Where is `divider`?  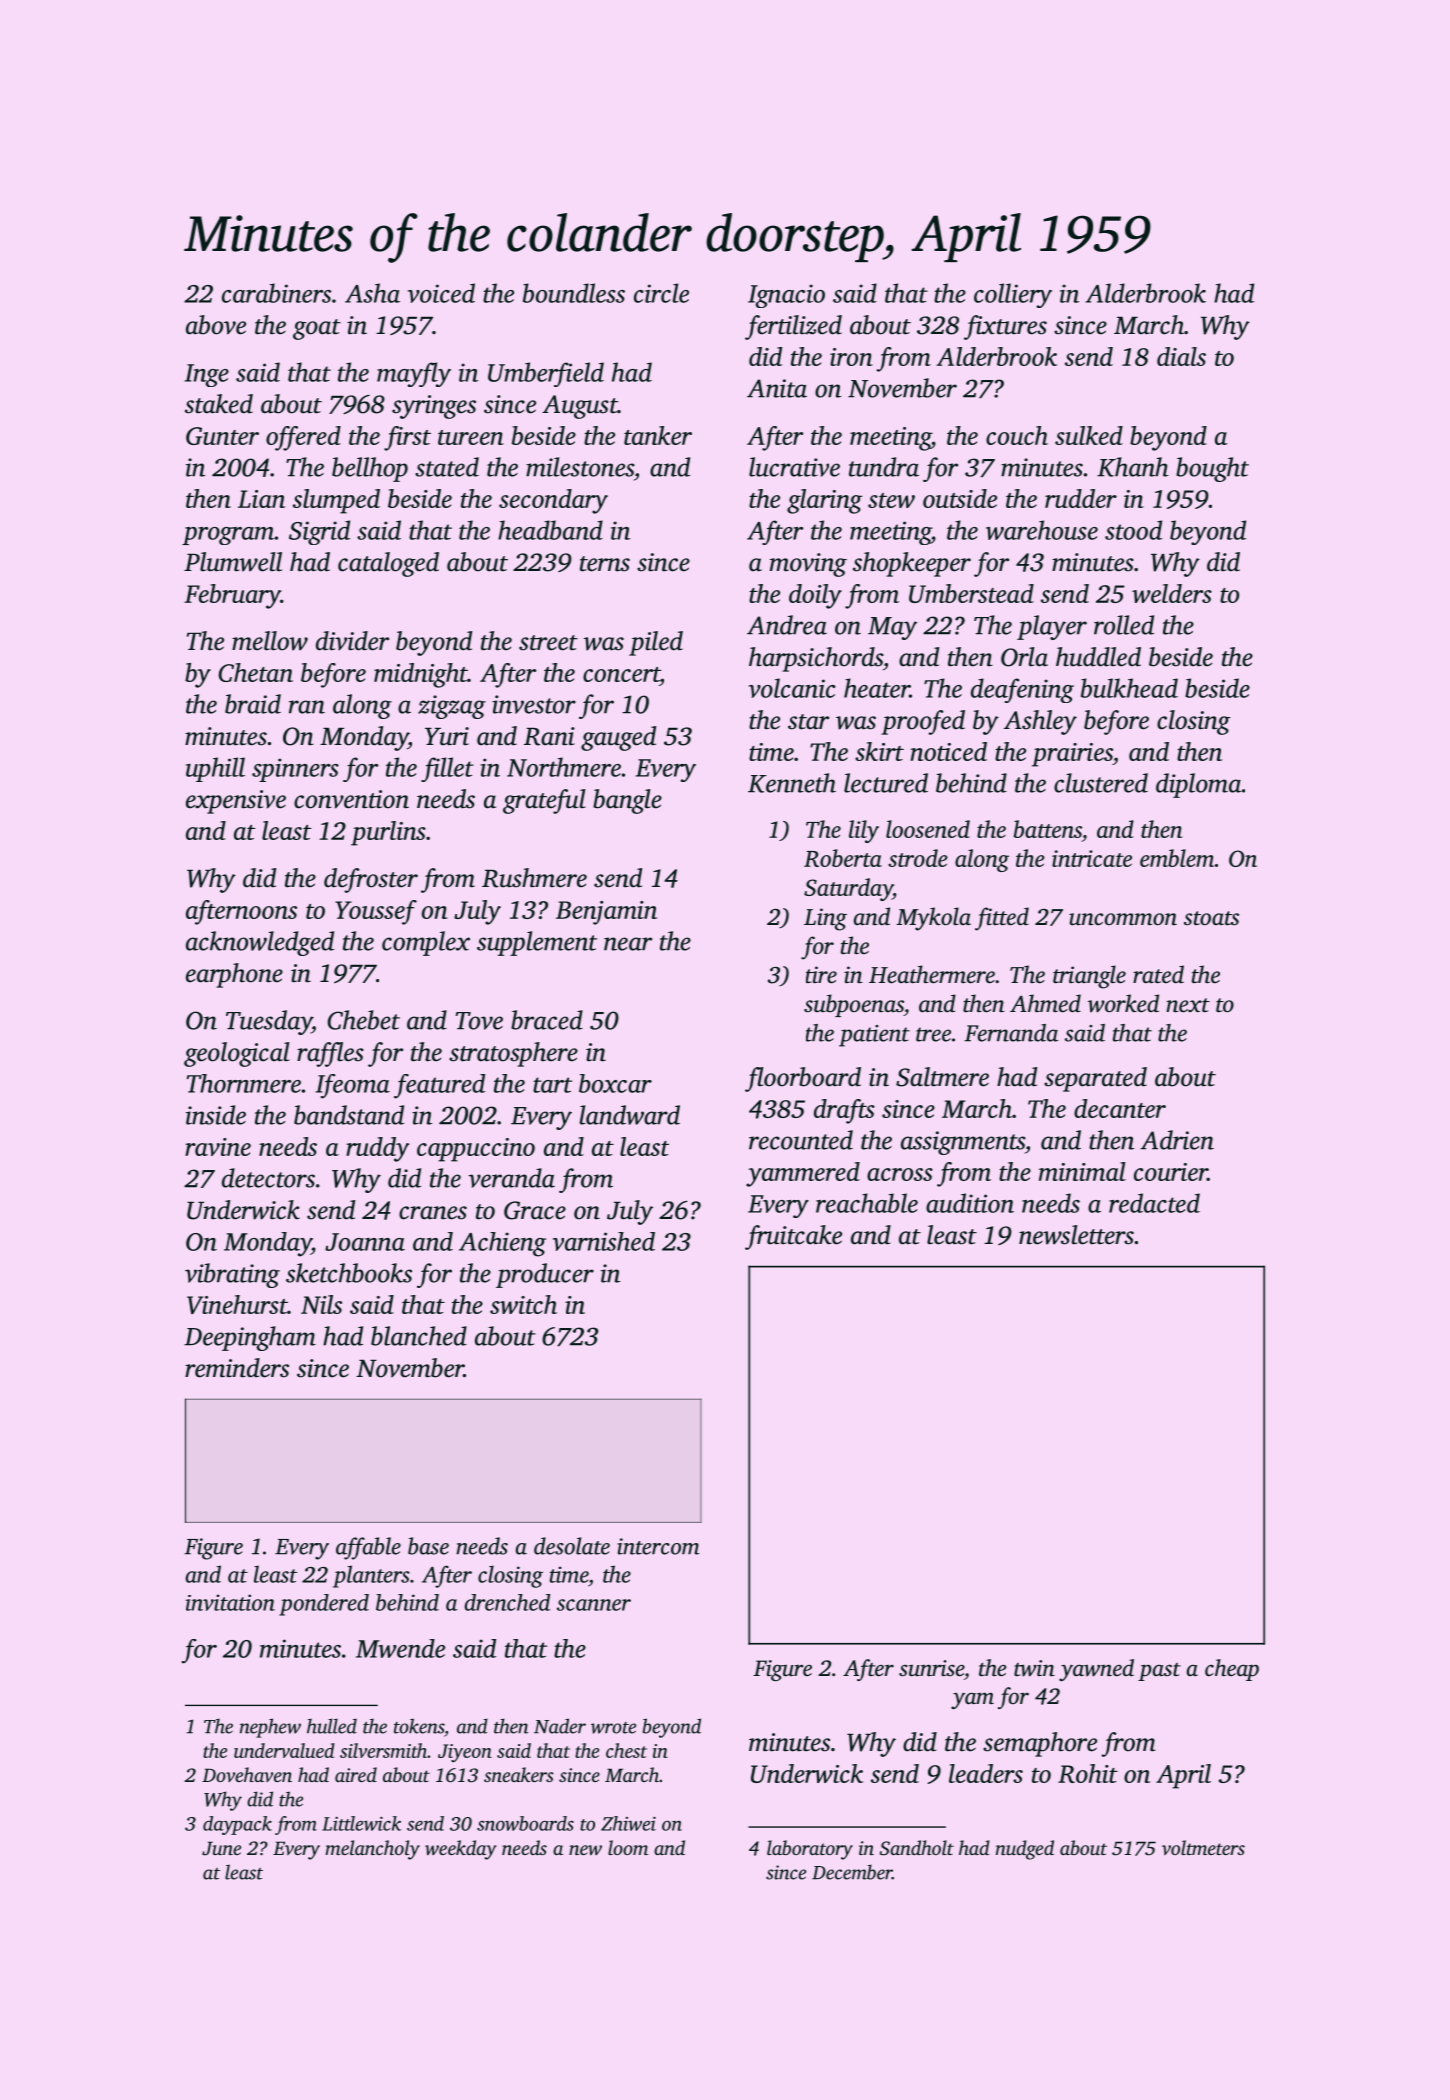 divider is located at coordinates (352, 641).
